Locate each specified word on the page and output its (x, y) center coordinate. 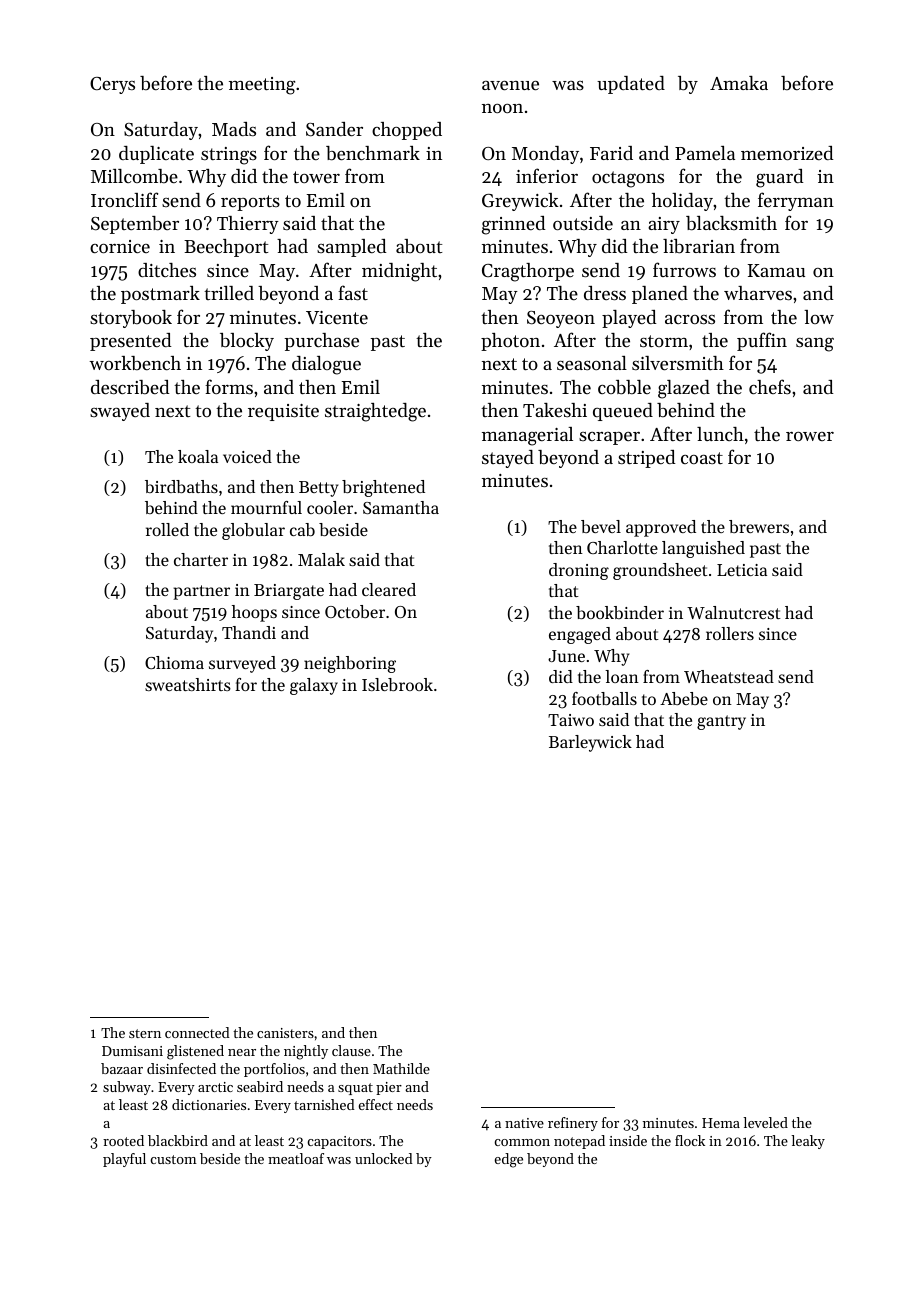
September (135, 225)
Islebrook (397, 684)
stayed (508, 459)
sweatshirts (188, 684)
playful (124, 1160)
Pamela (705, 153)
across (690, 319)
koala (198, 456)
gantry (721, 722)
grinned (514, 225)
